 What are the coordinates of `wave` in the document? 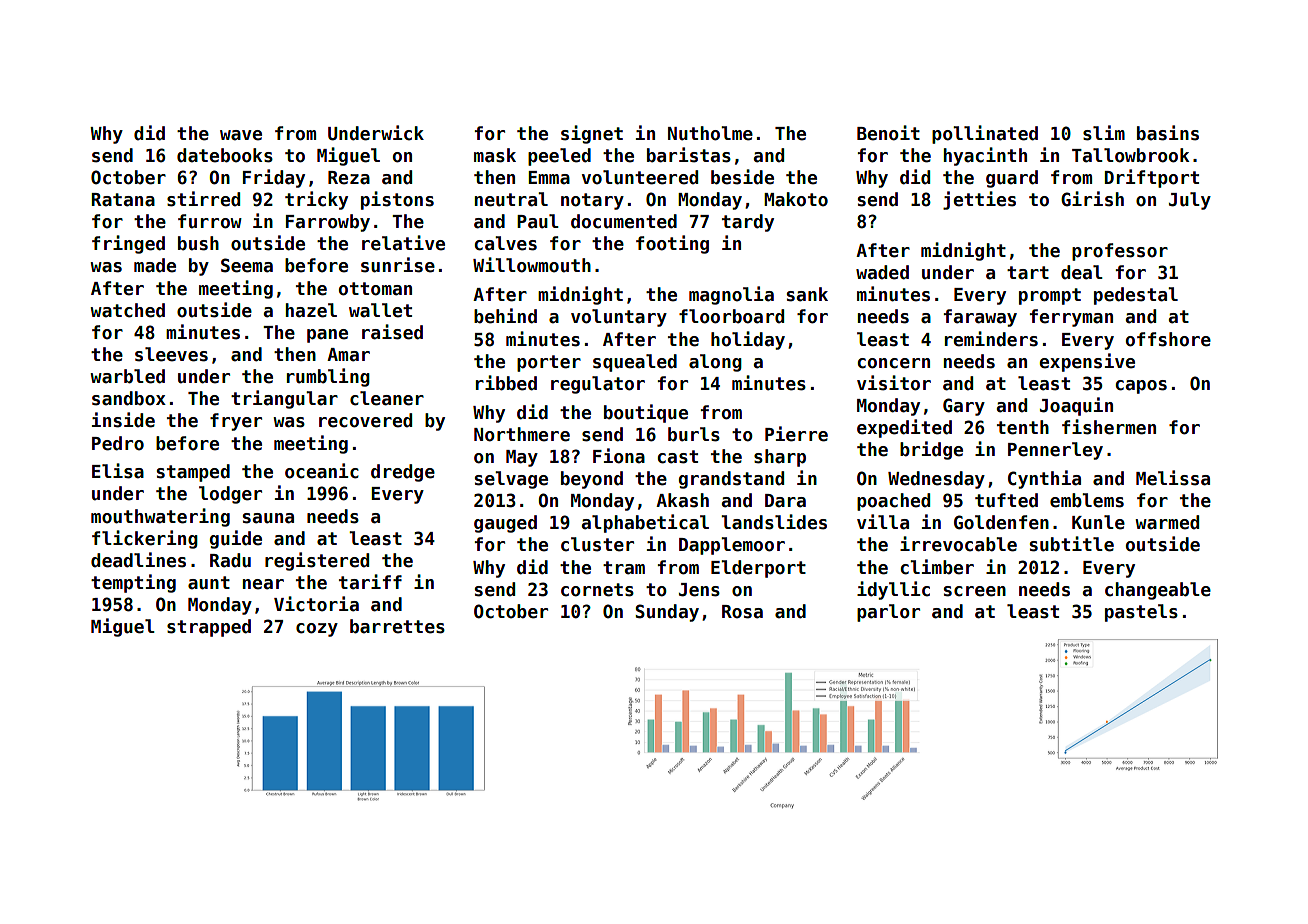 It's located at (241, 135).
